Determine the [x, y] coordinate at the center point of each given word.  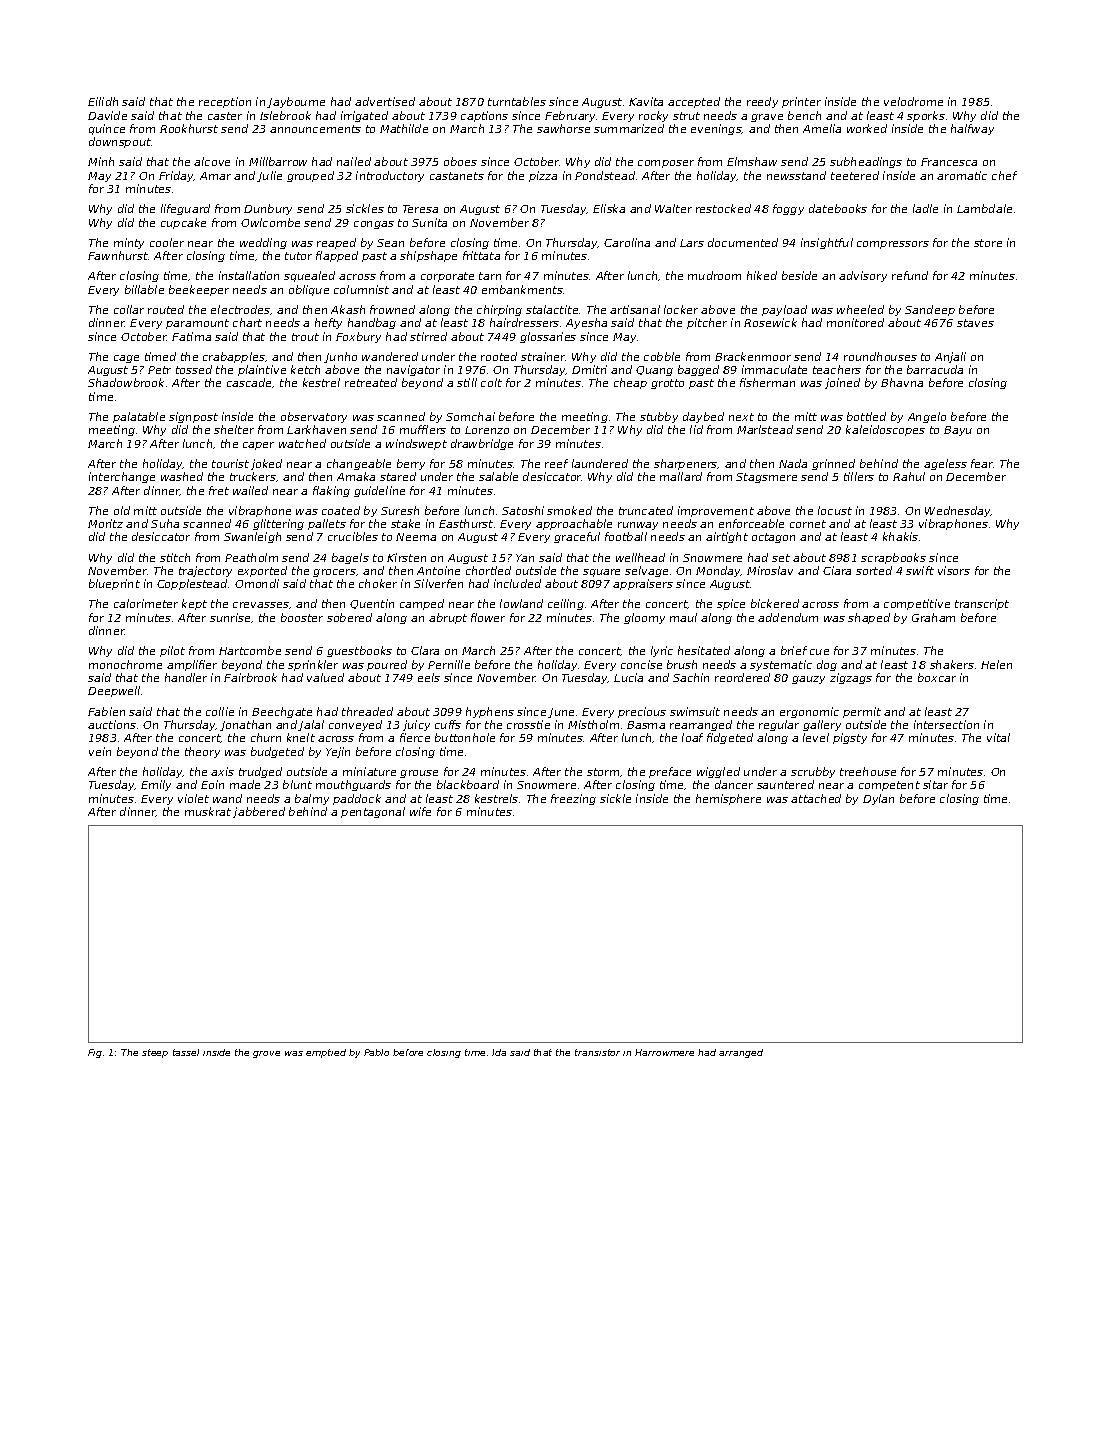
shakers [952, 664]
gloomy [644, 618]
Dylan [878, 799]
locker [681, 309]
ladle [925, 208]
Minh [101, 161]
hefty [328, 323]
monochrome [125, 664]
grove [266, 1054]
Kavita [646, 101]
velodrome [913, 101]
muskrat [208, 811]
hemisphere [728, 799]
